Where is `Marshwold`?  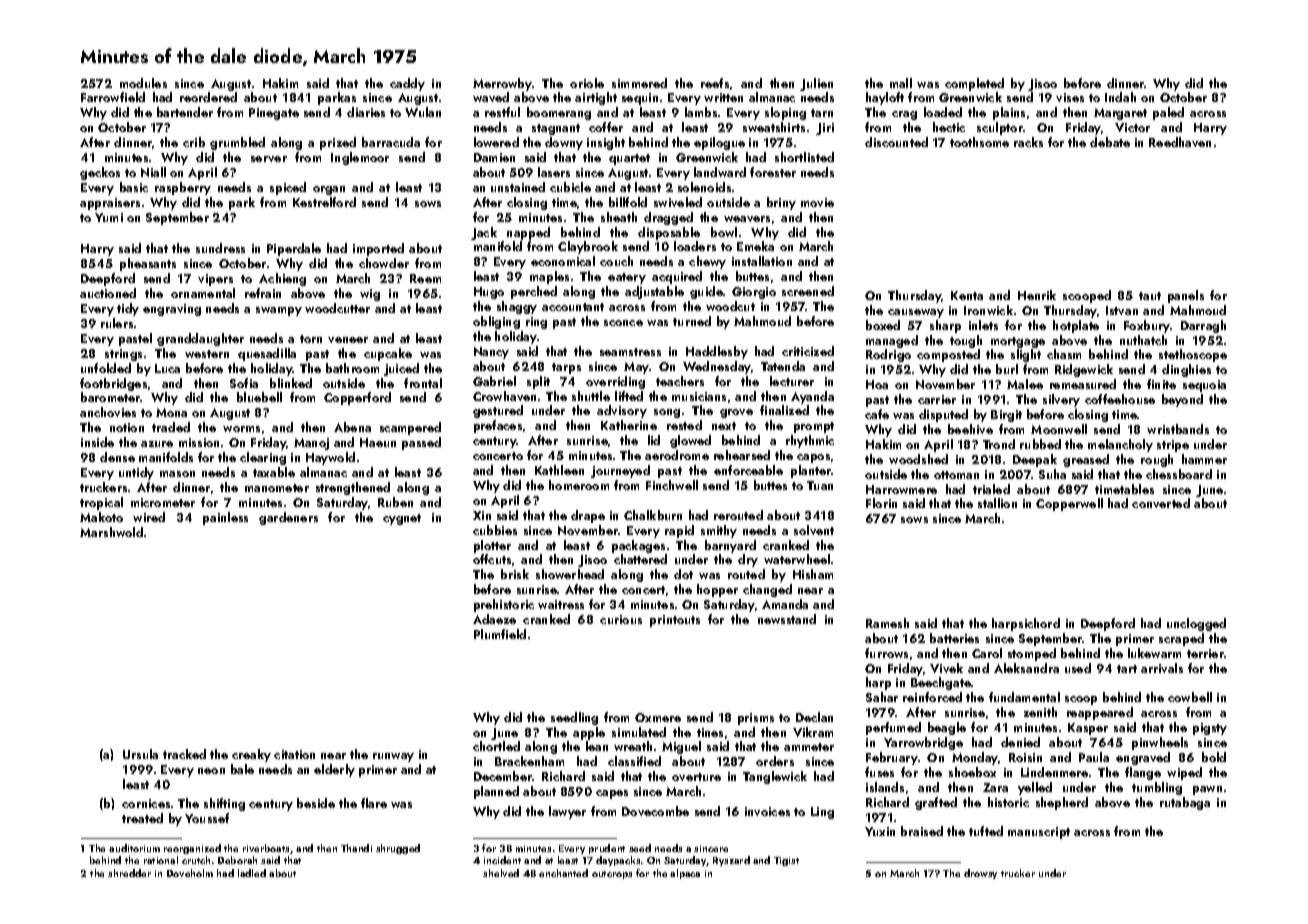
Marshwold is located at coordinates (111, 532).
